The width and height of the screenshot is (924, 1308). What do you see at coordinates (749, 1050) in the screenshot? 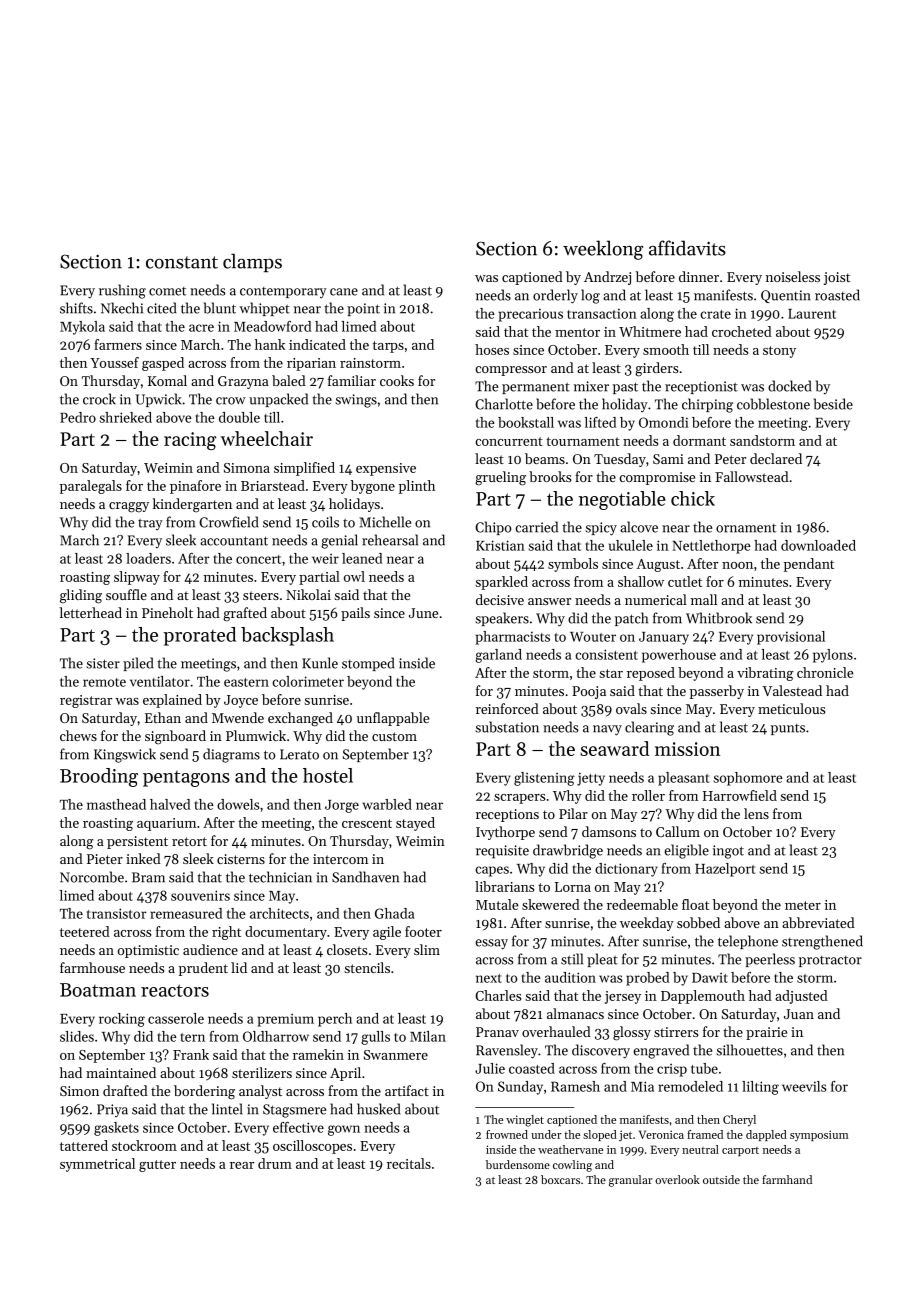
I see `silhouettes` at bounding box center [749, 1050].
